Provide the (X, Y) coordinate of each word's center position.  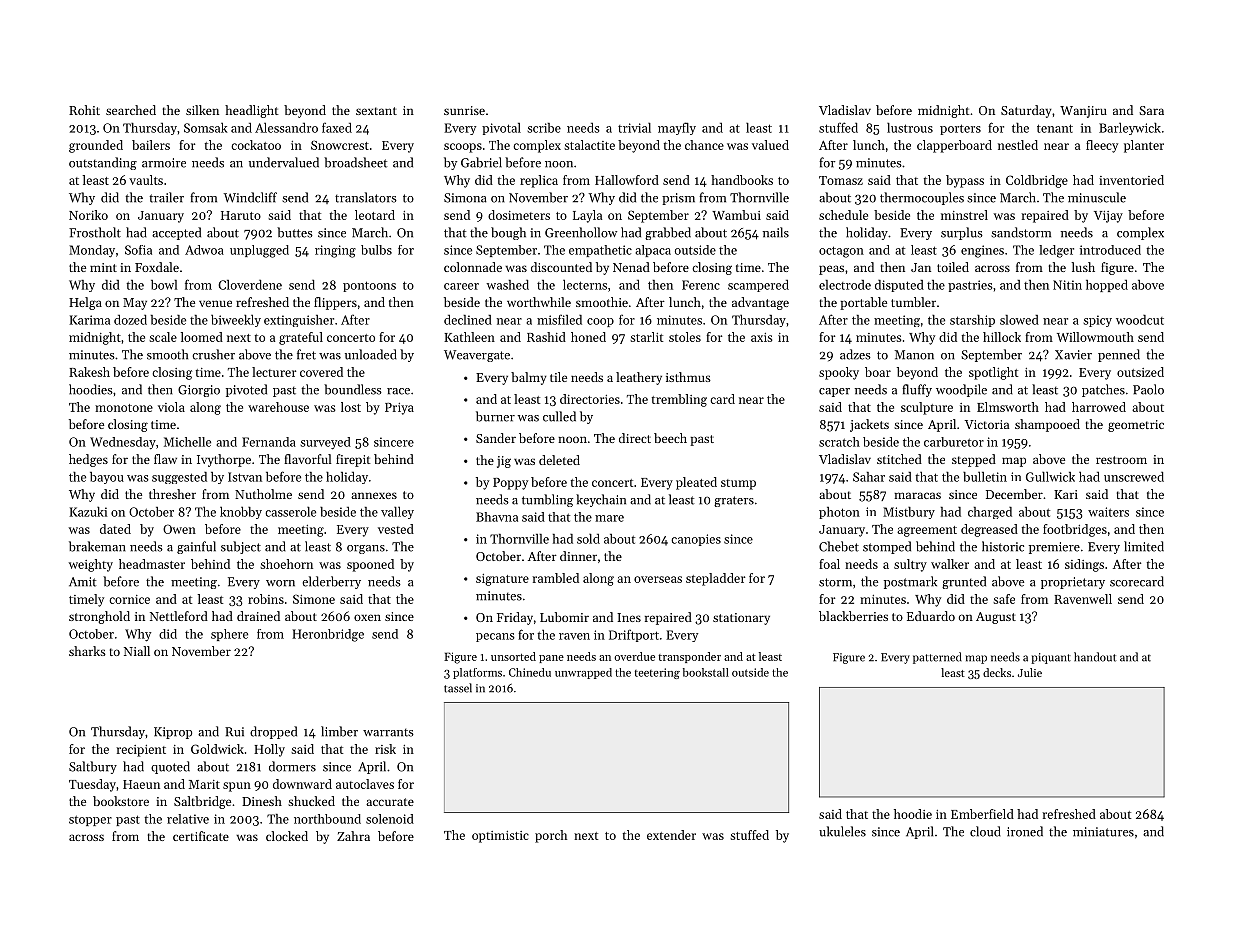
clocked (287, 836)
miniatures (1103, 832)
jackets (869, 425)
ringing (335, 251)
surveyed (325, 443)
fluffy (917, 390)
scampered (758, 286)
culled (559, 416)
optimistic (500, 837)
